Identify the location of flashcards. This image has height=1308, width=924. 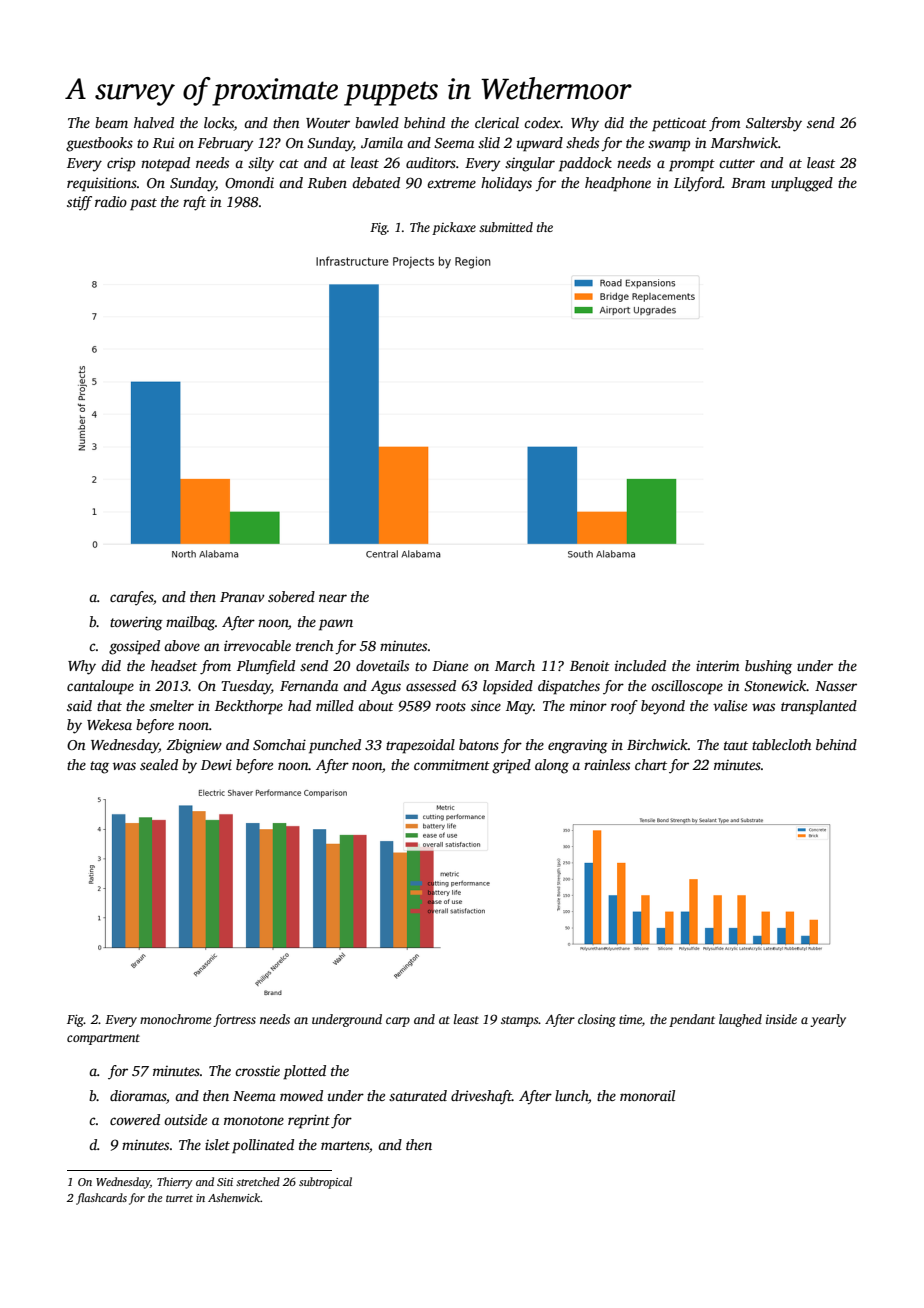
(101, 1199).
